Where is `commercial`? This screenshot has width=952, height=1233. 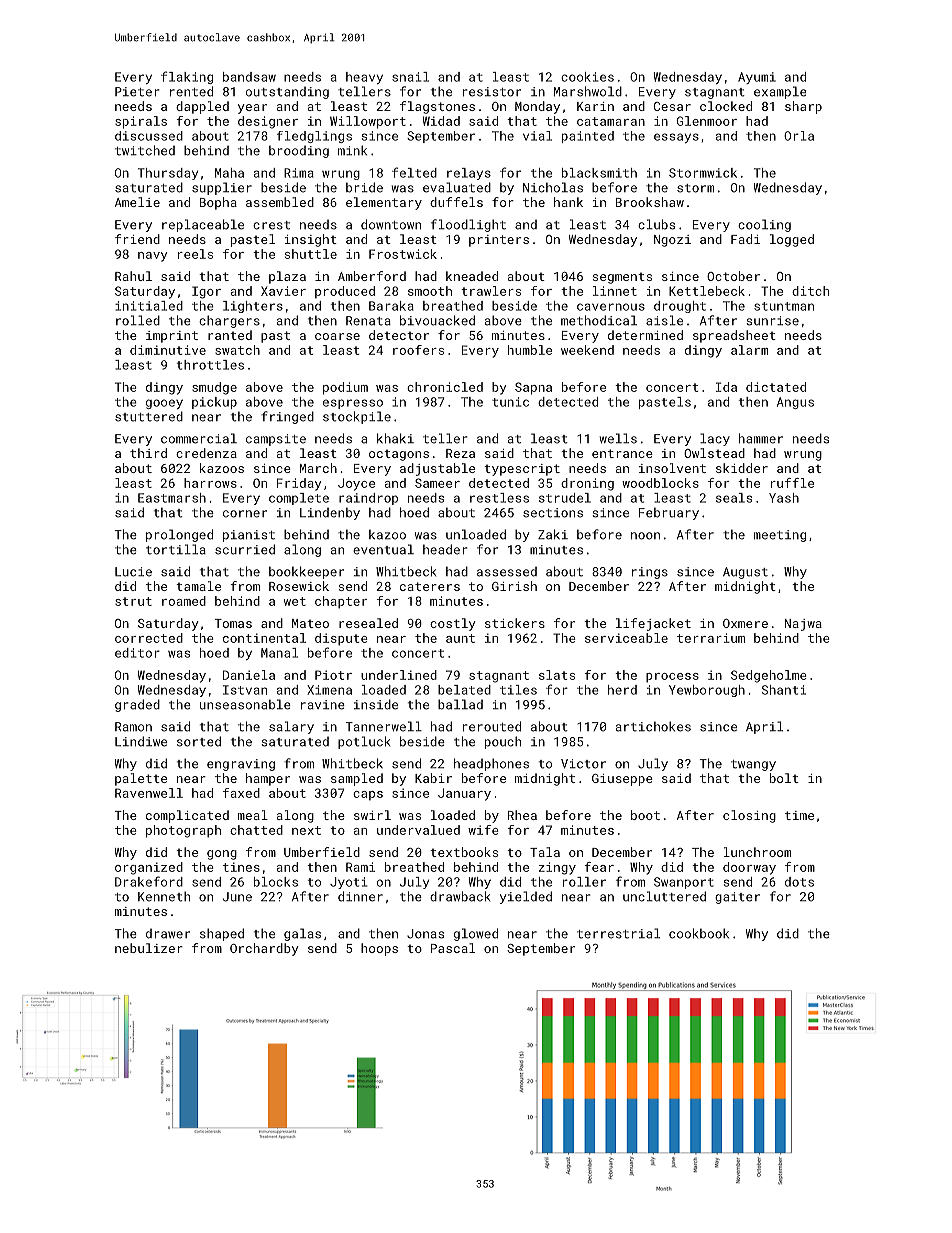
commercial is located at coordinates (199, 438).
